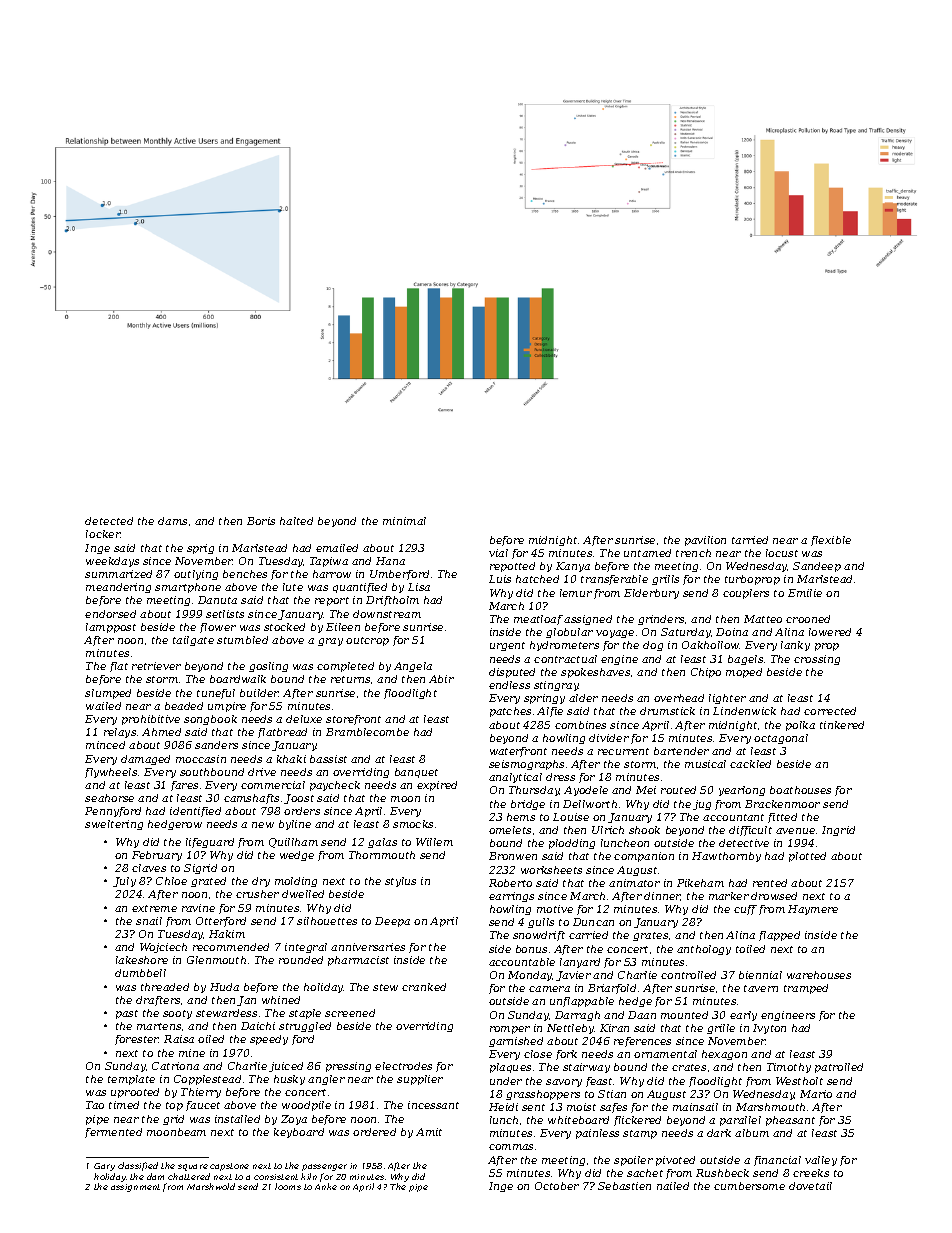 This screenshot has width=952, height=1233. Describe the element at coordinates (510, 712) in the screenshot. I see `patches` at that location.
